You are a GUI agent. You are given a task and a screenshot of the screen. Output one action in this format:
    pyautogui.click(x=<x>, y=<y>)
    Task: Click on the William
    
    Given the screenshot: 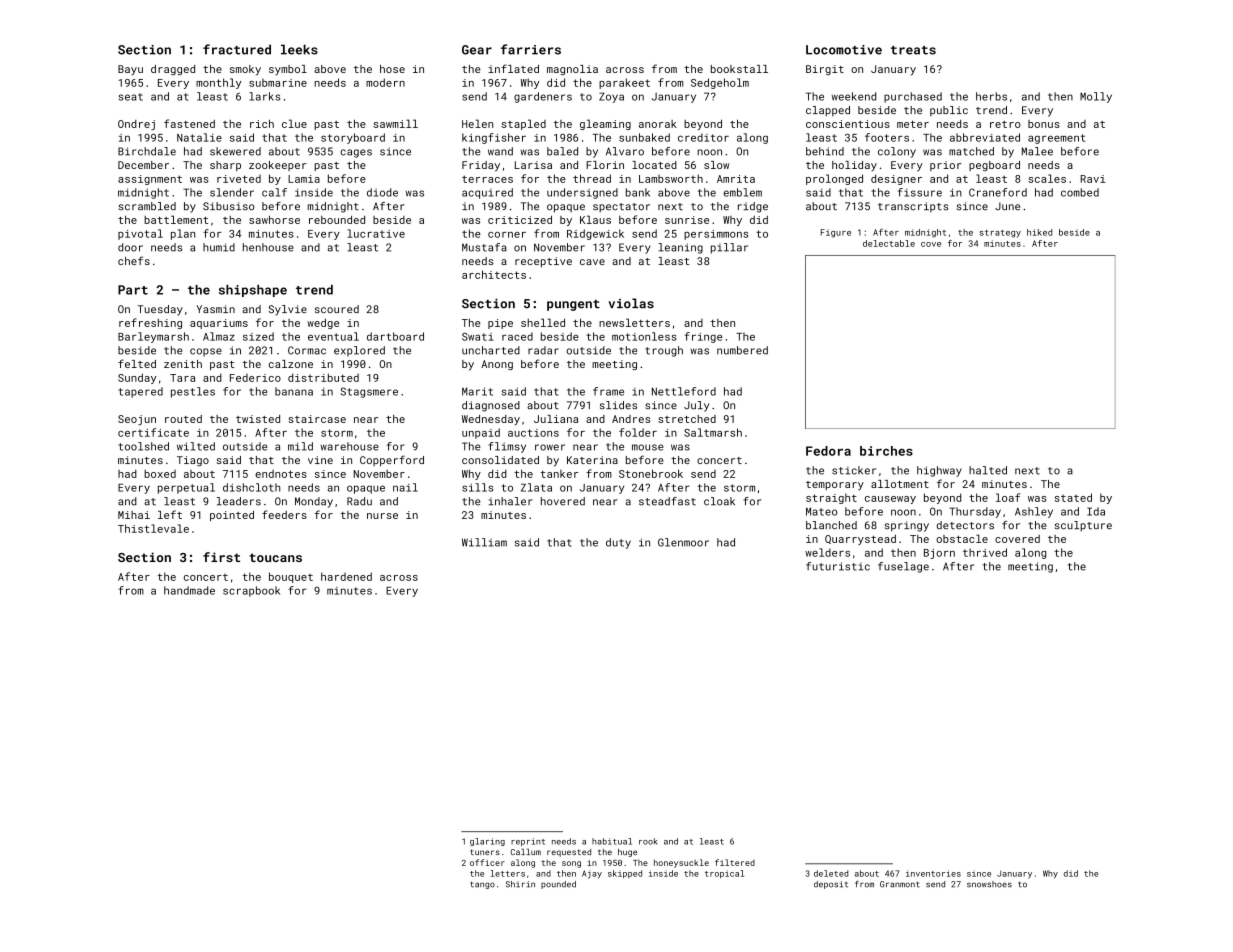 What is the action you would take?
    pyautogui.click(x=484, y=542)
